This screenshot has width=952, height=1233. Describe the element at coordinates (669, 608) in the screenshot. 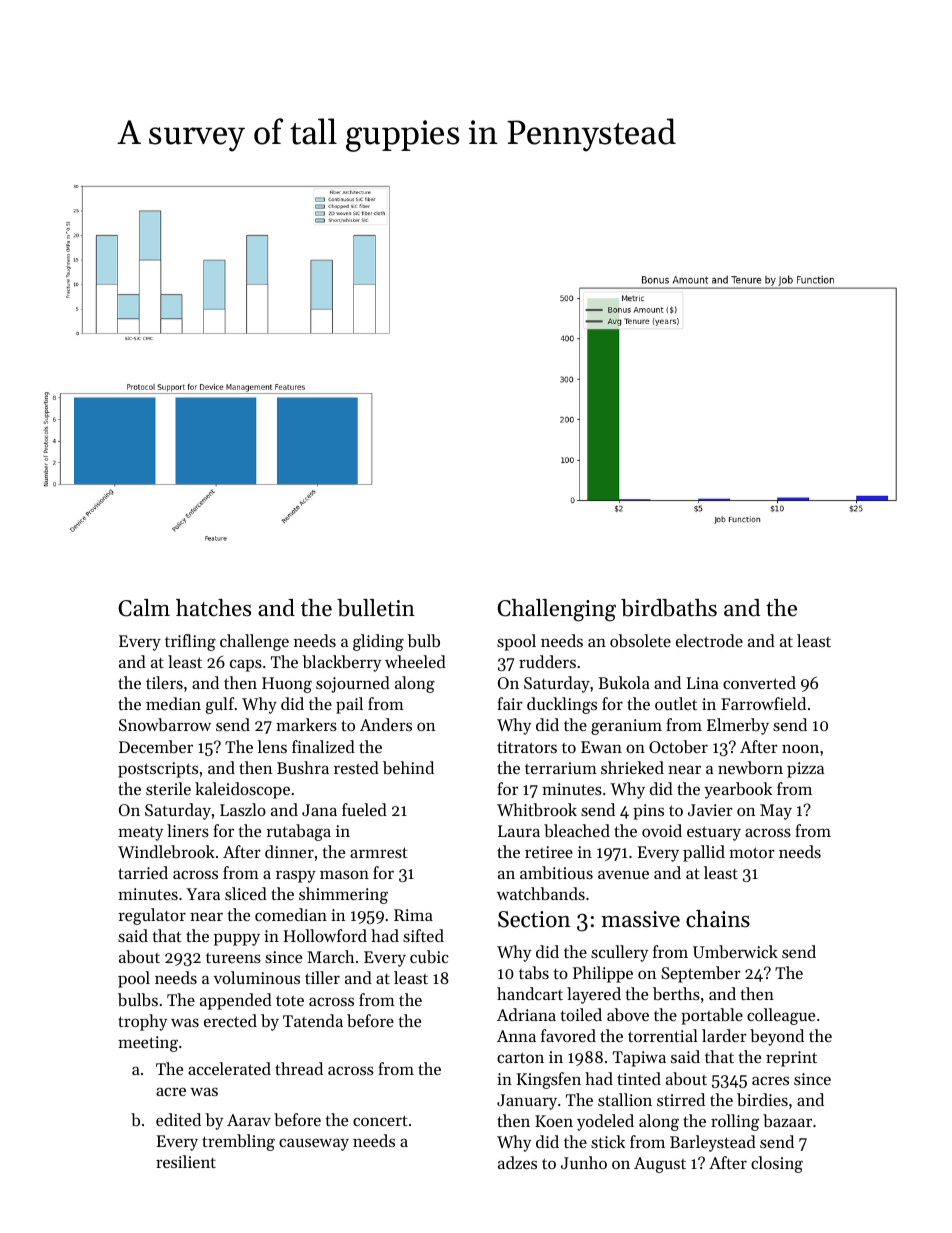

I see `birdbaths` at that location.
